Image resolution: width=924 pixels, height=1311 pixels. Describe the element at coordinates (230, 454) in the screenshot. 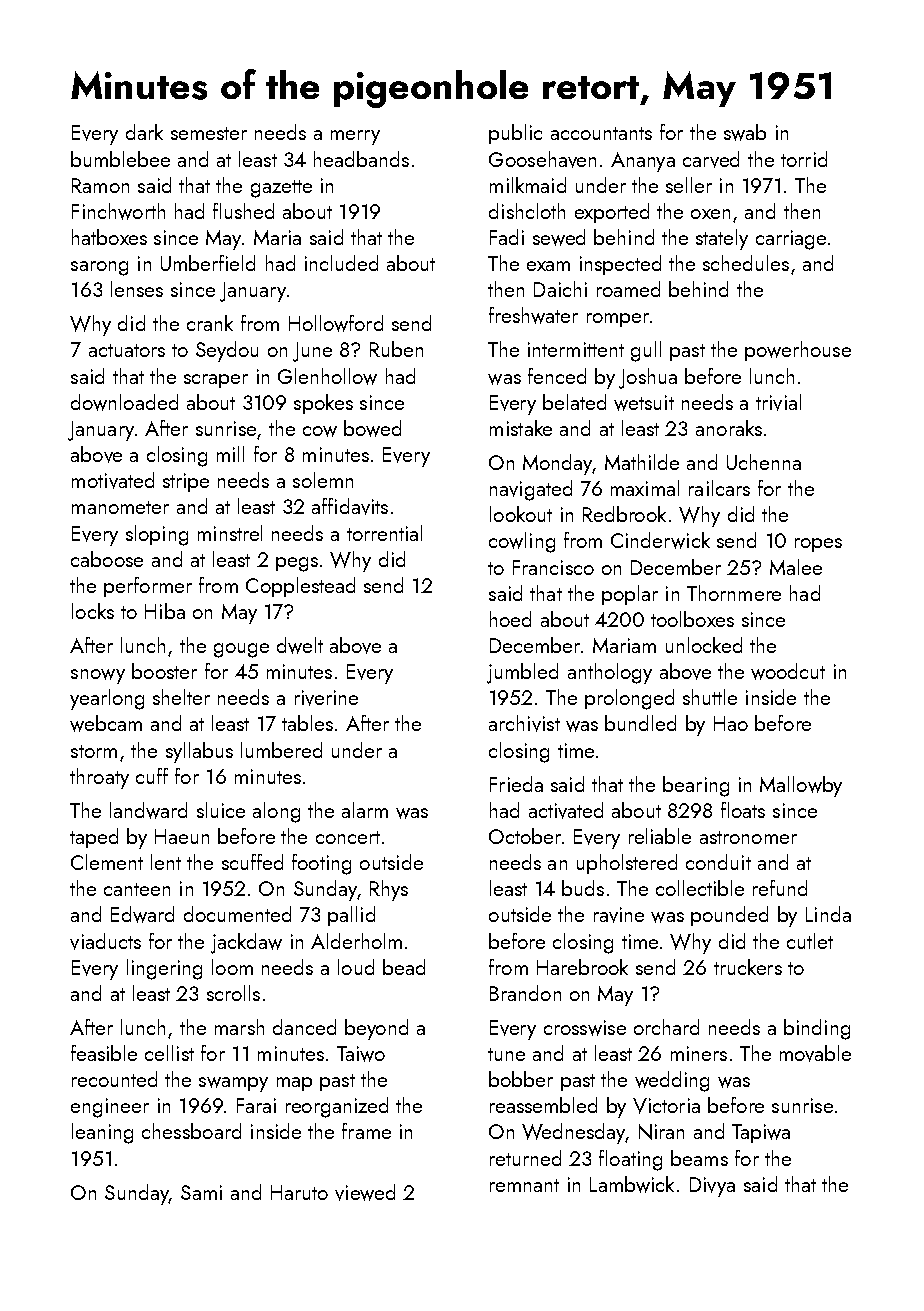

I see `mill` at that location.
